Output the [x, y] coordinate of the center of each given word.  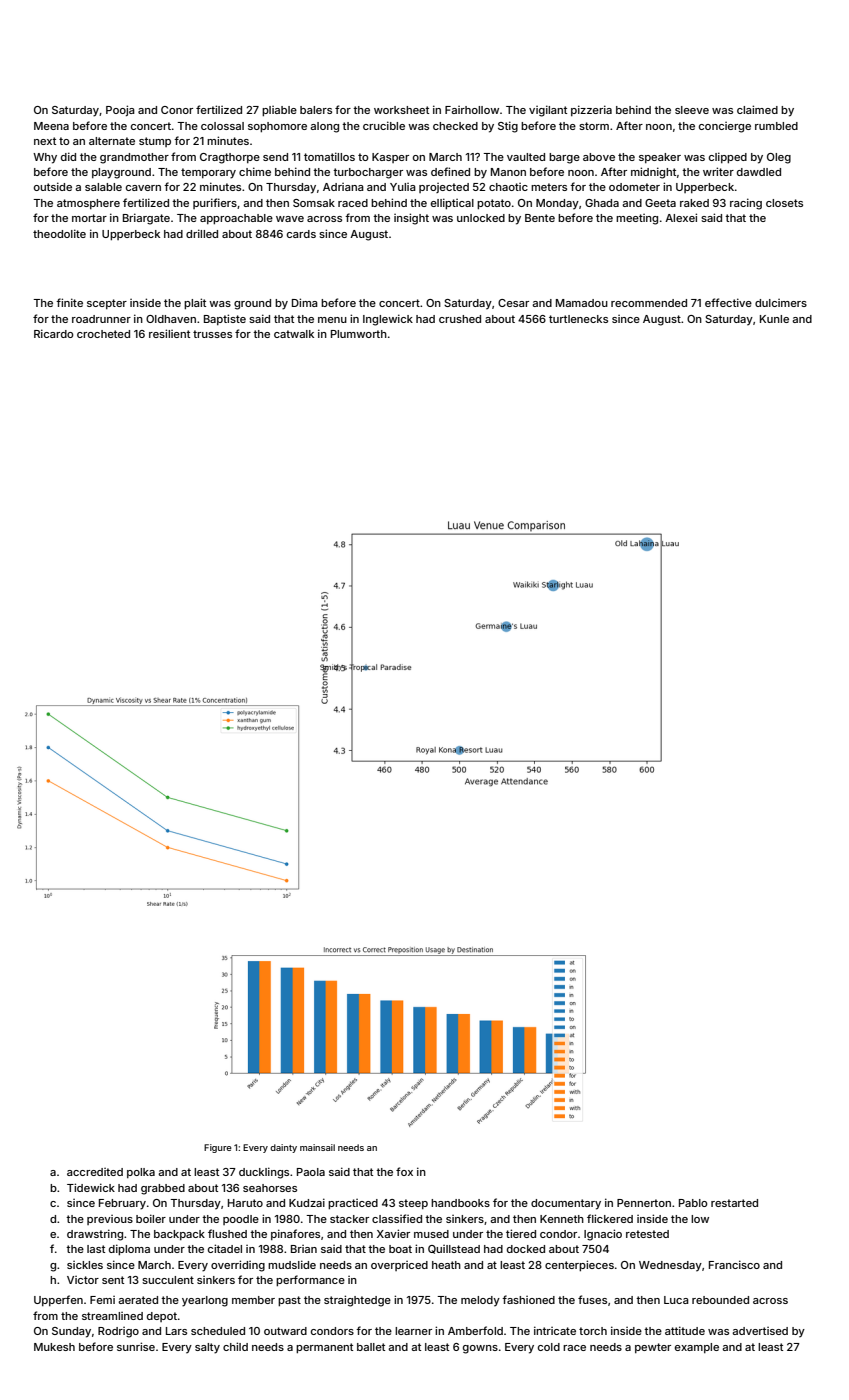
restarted [734, 1203]
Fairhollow [472, 110]
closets [784, 203]
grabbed [163, 1189]
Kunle [774, 319]
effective [728, 302]
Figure [218, 1148]
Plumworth [359, 334]
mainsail [317, 1147]
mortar [89, 218]
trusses [212, 334]
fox [404, 1171]
